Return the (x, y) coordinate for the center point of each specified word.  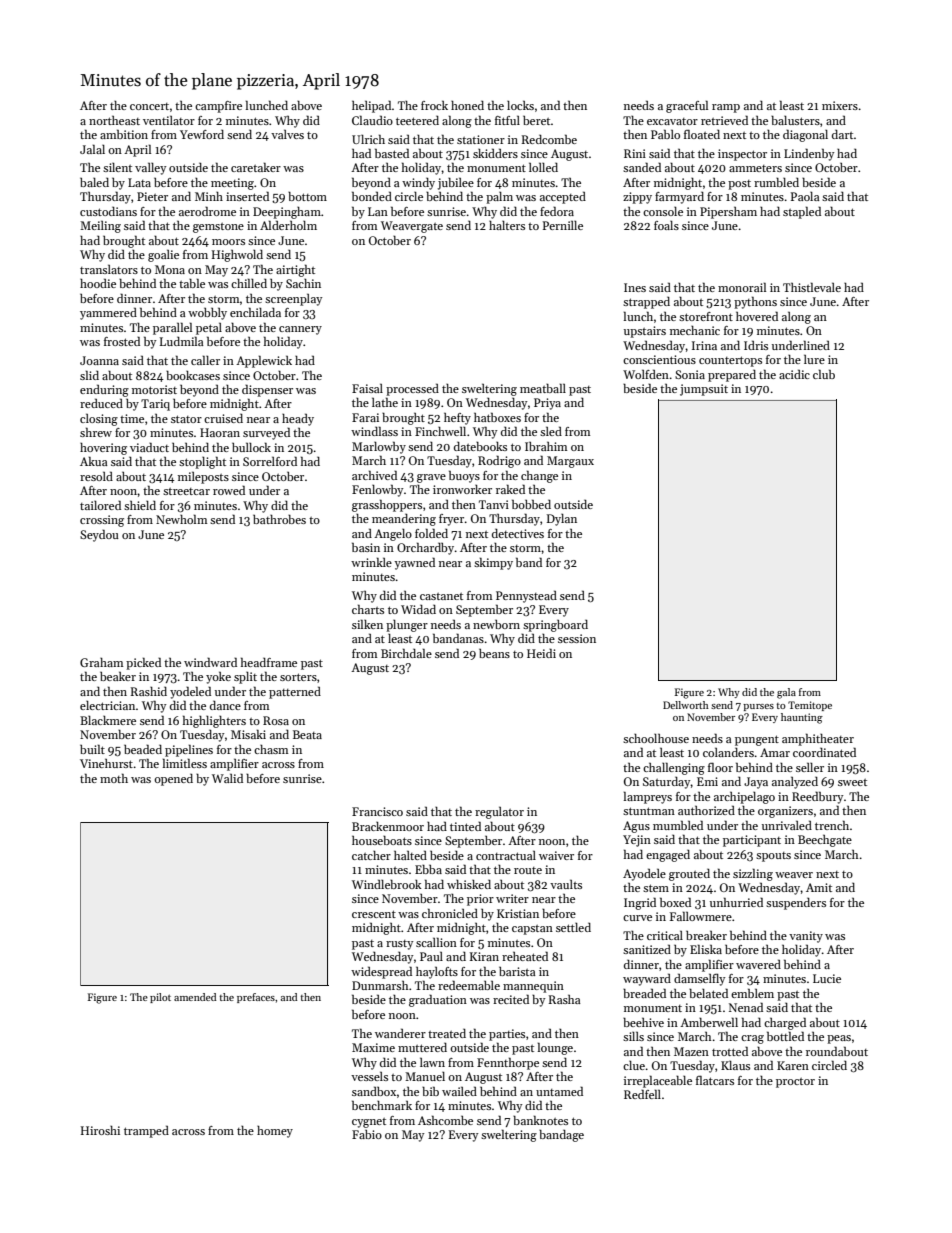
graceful (687, 106)
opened (173, 780)
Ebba (428, 869)
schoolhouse (656, 738)
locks (520, 105)
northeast (114, 120)
